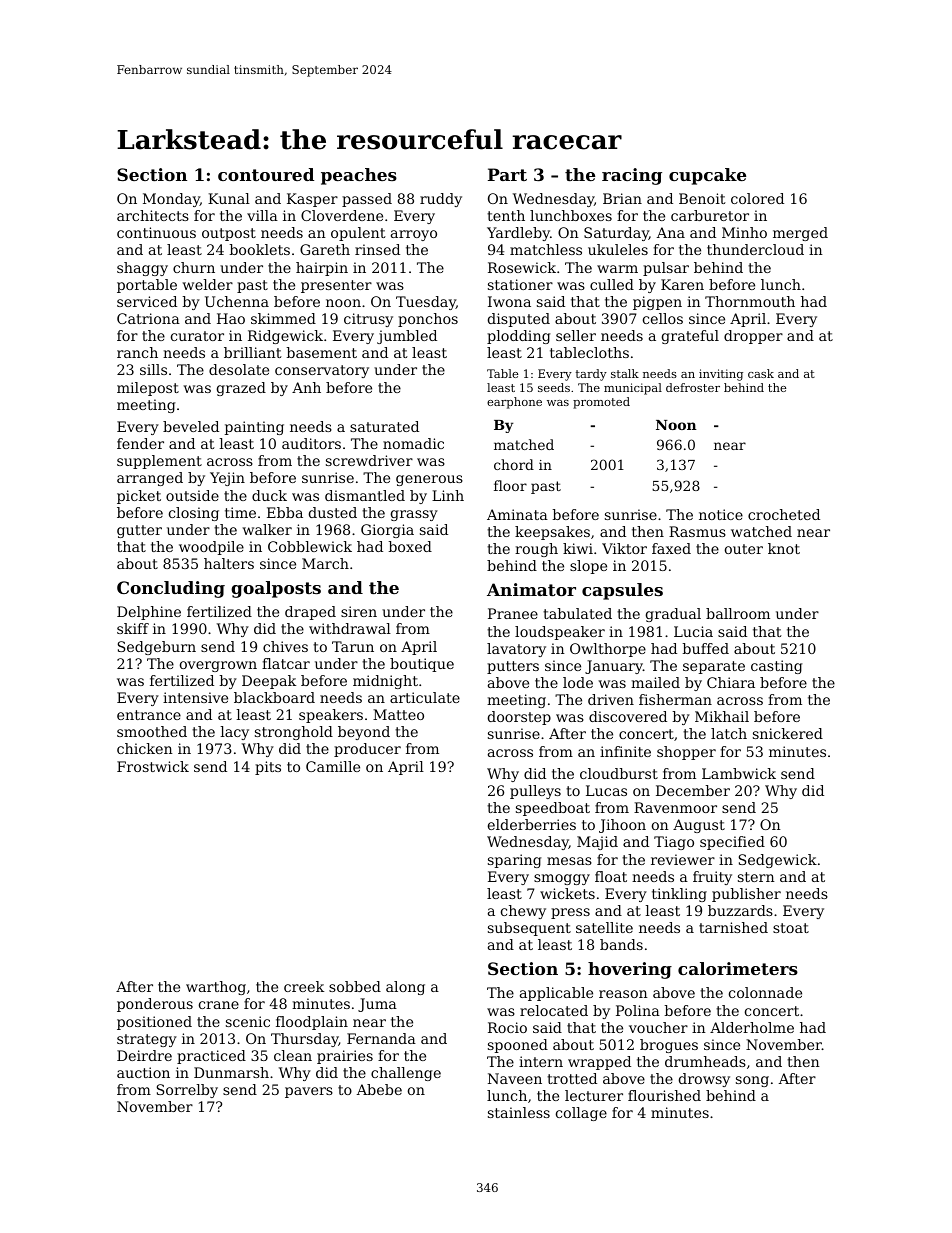 Image resolution: width=952 pixels, height=1233 pixels. I want to click on ruddy, so click(441, 200).
